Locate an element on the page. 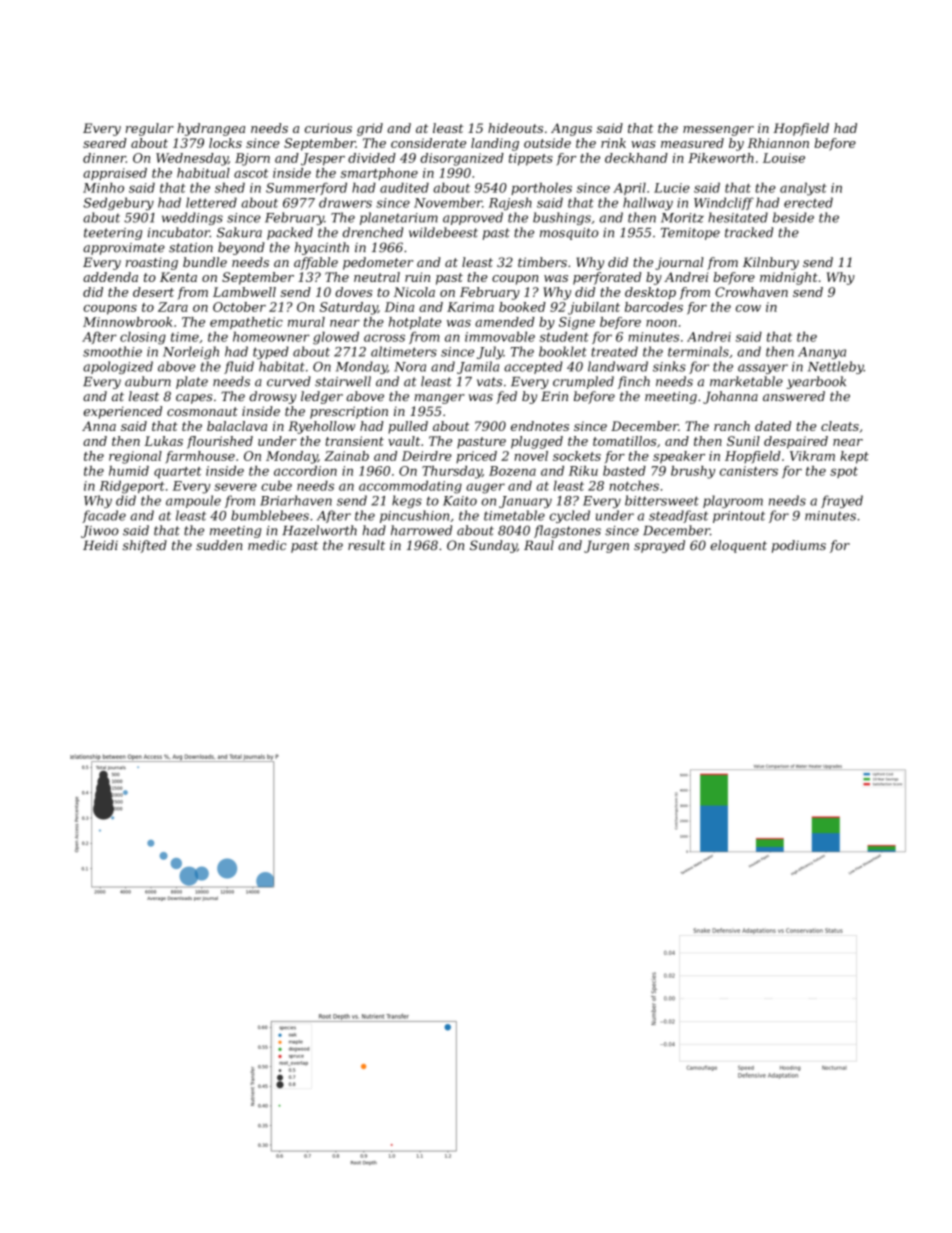  disorganized is located at coordinates (462, 159).
